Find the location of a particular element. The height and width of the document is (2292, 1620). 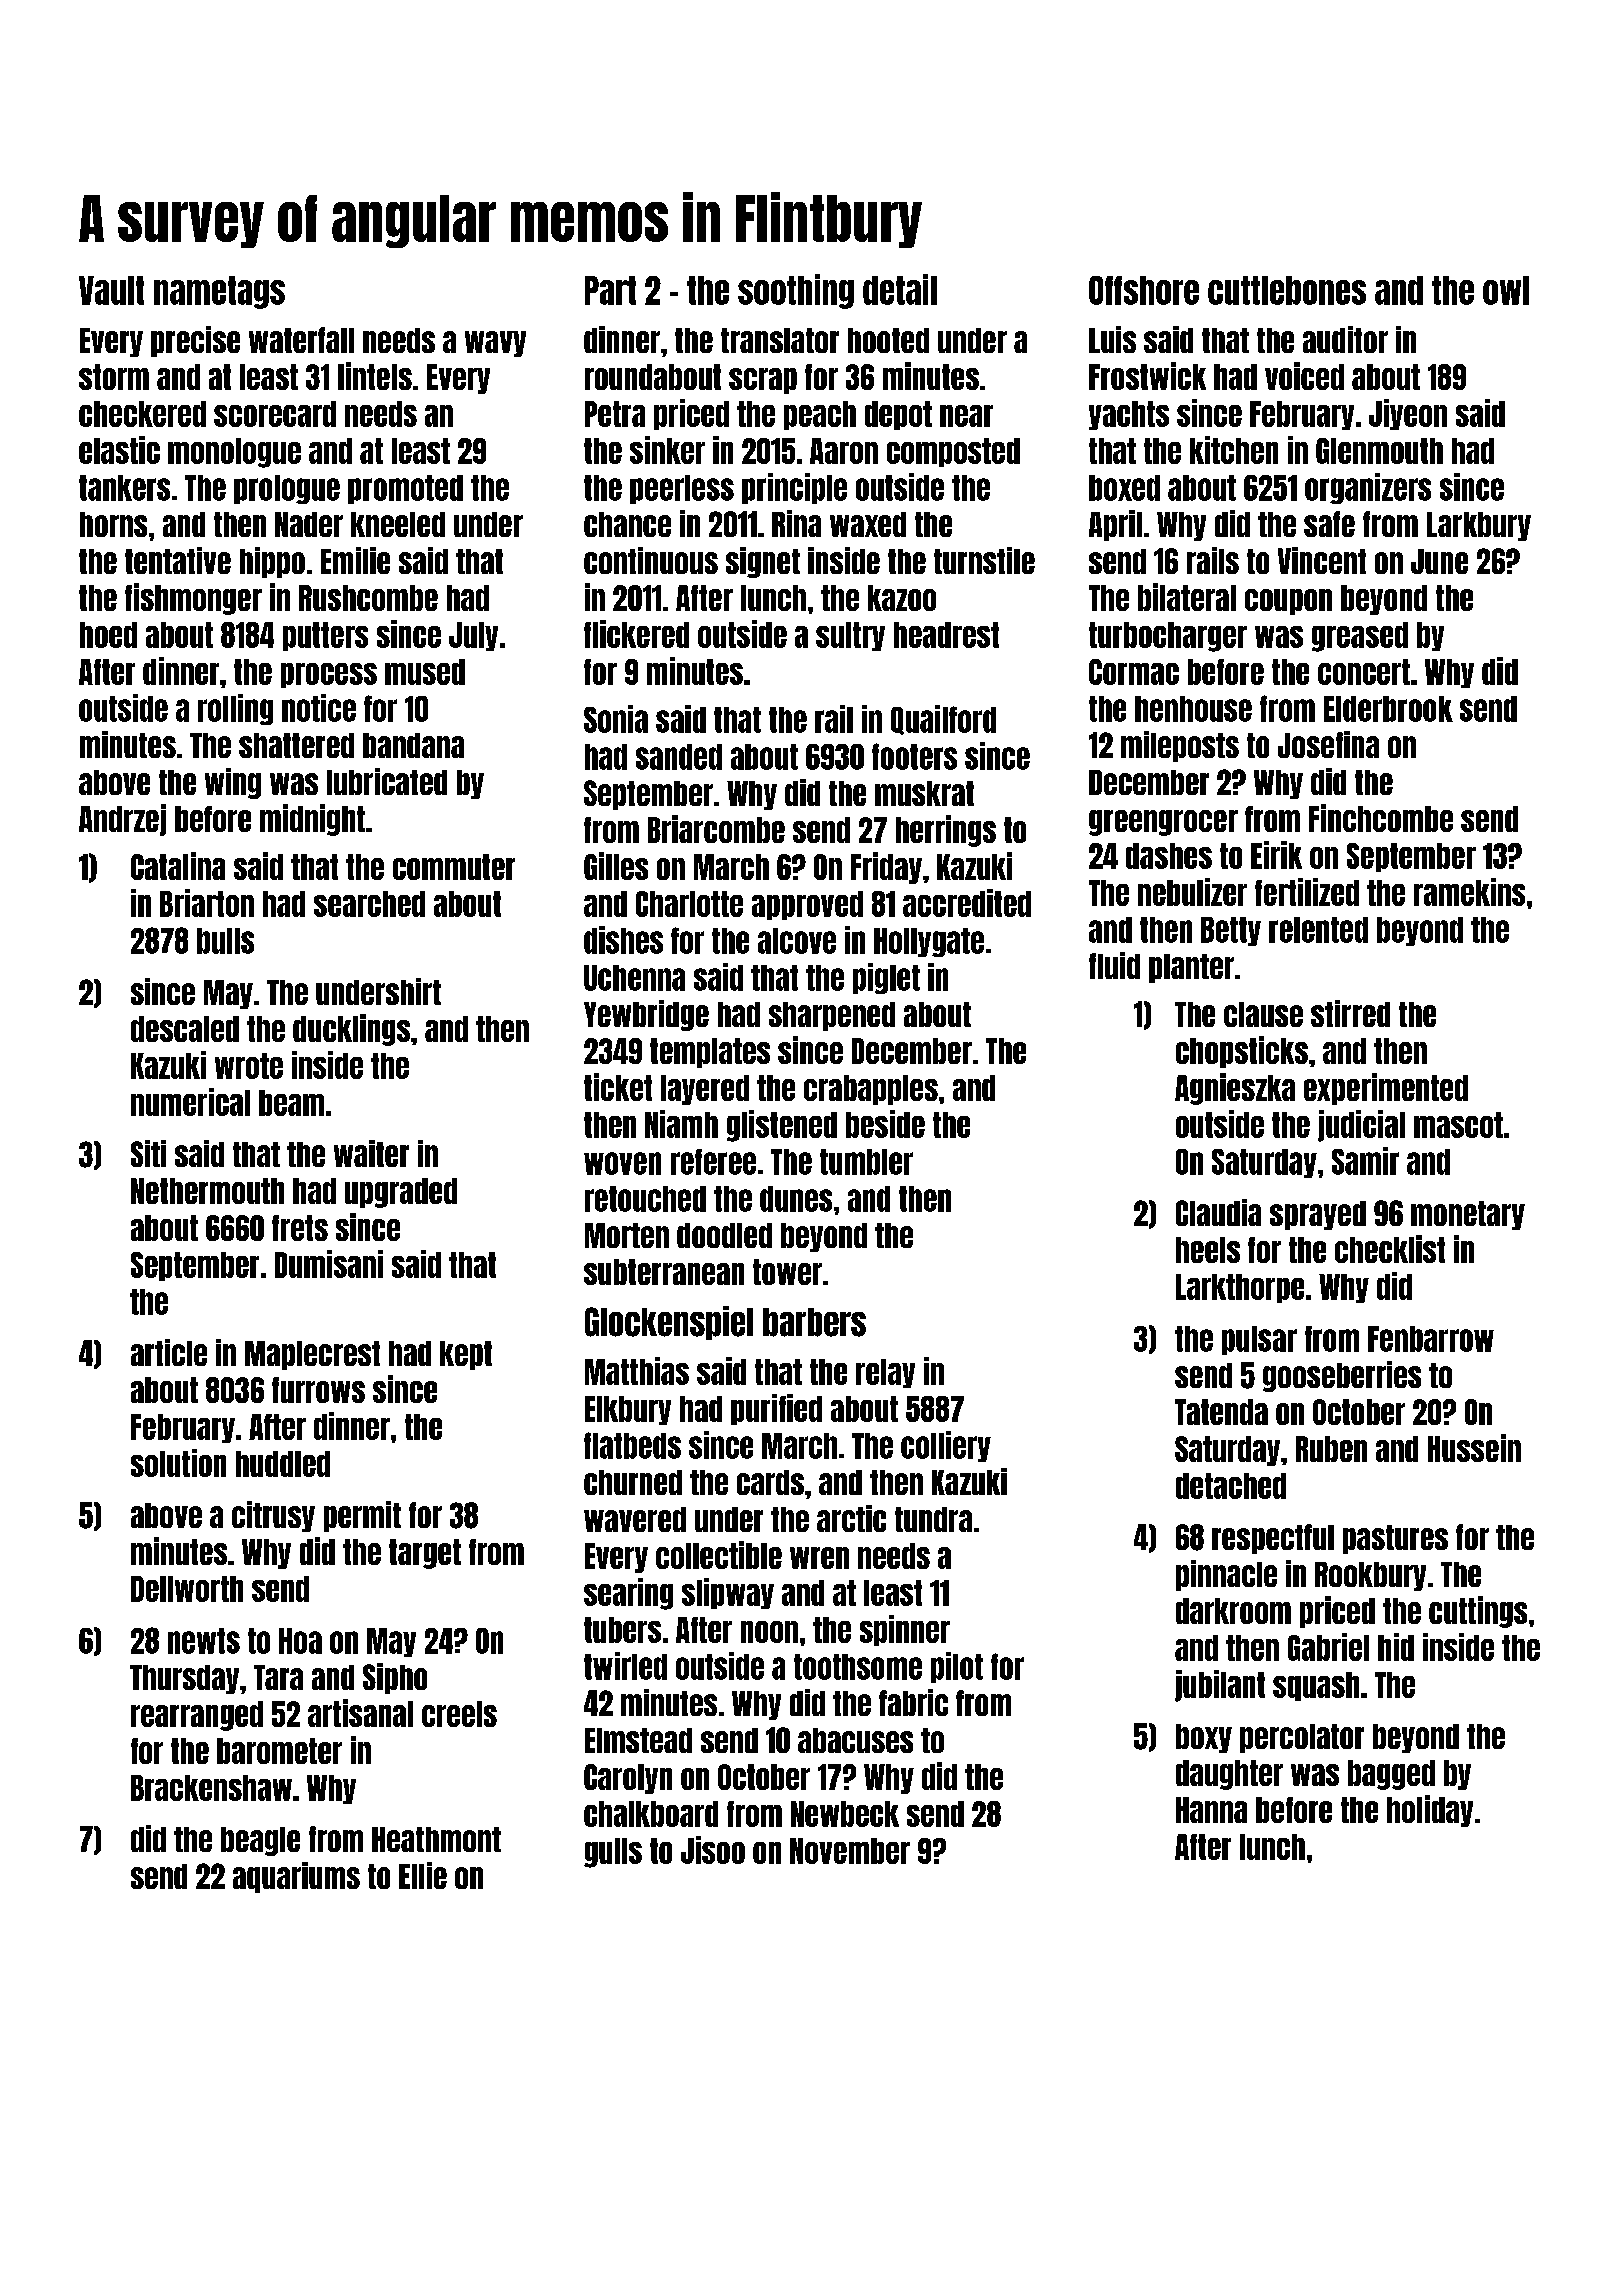

nametags is located at coordinates (219, 292).
